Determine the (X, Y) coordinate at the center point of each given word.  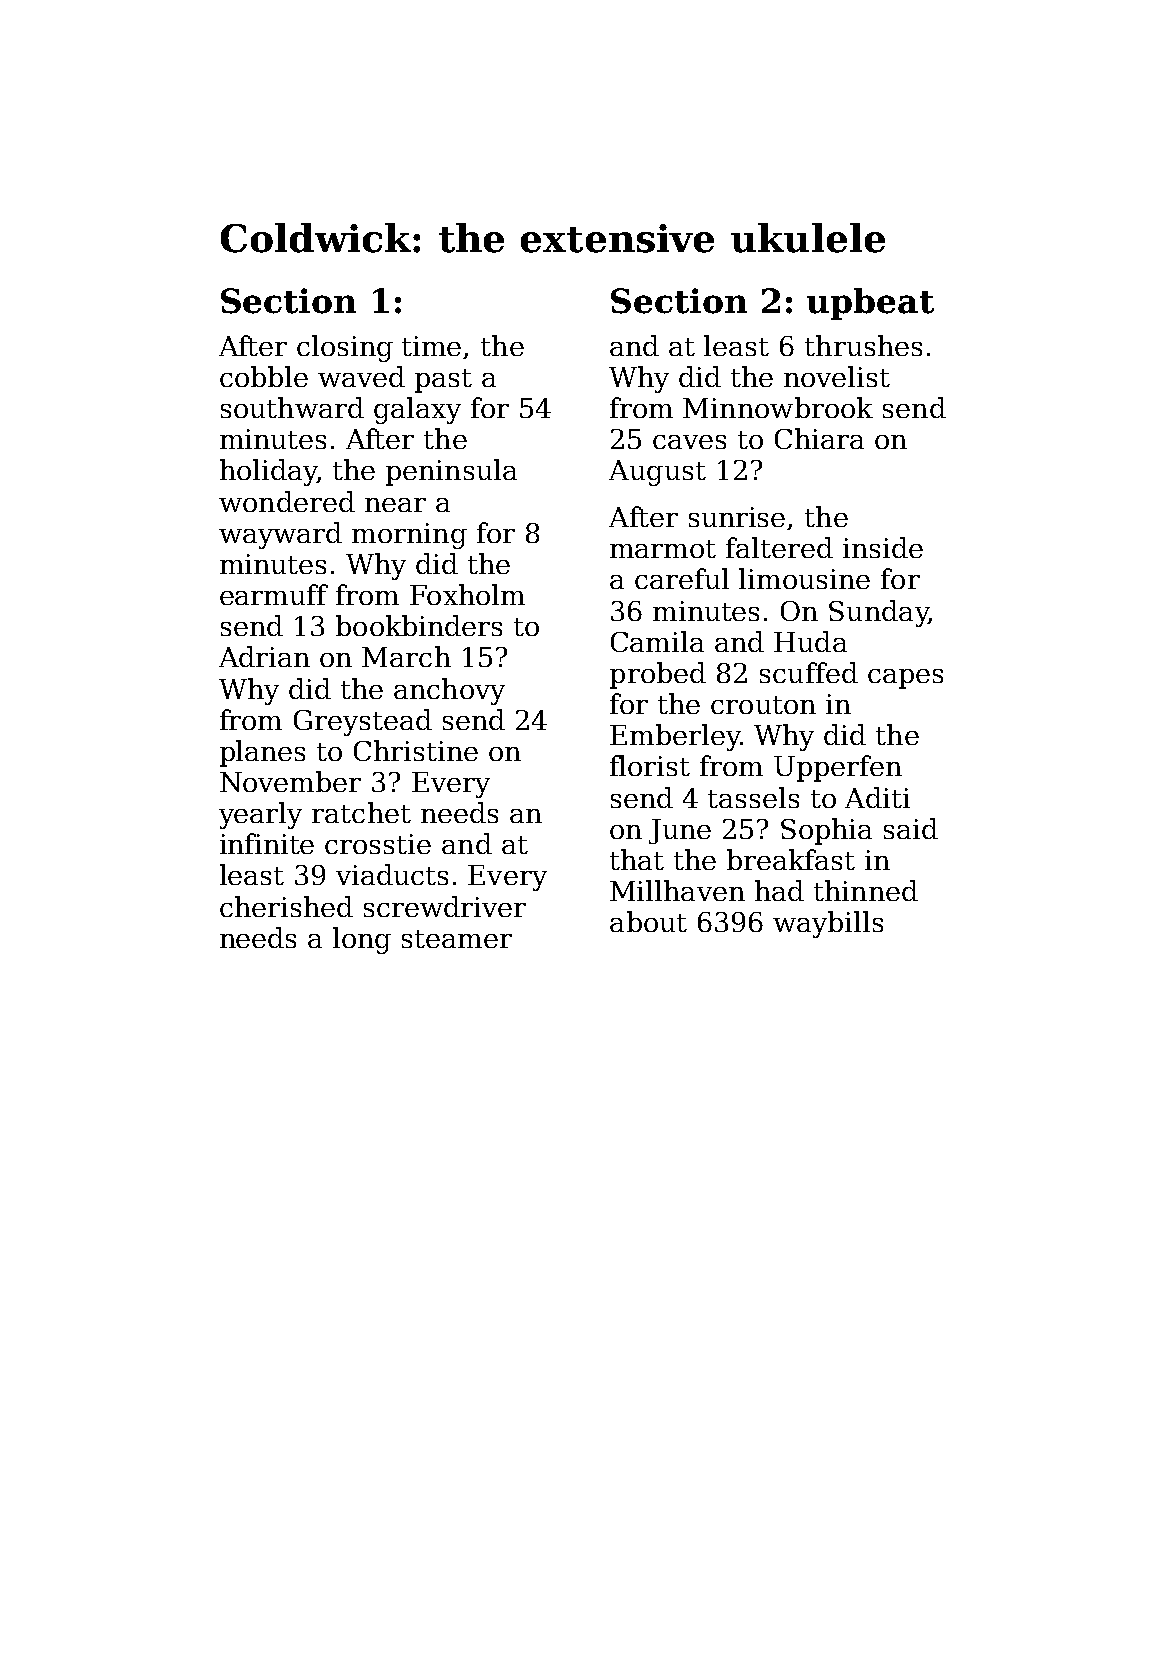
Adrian (264, 656)
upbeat (870, 304)
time (431, 346)
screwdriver (445, 906)
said (911, 828)
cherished (286, 906)
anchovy (449, 691)
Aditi (877, 797)
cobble (264, 376)
